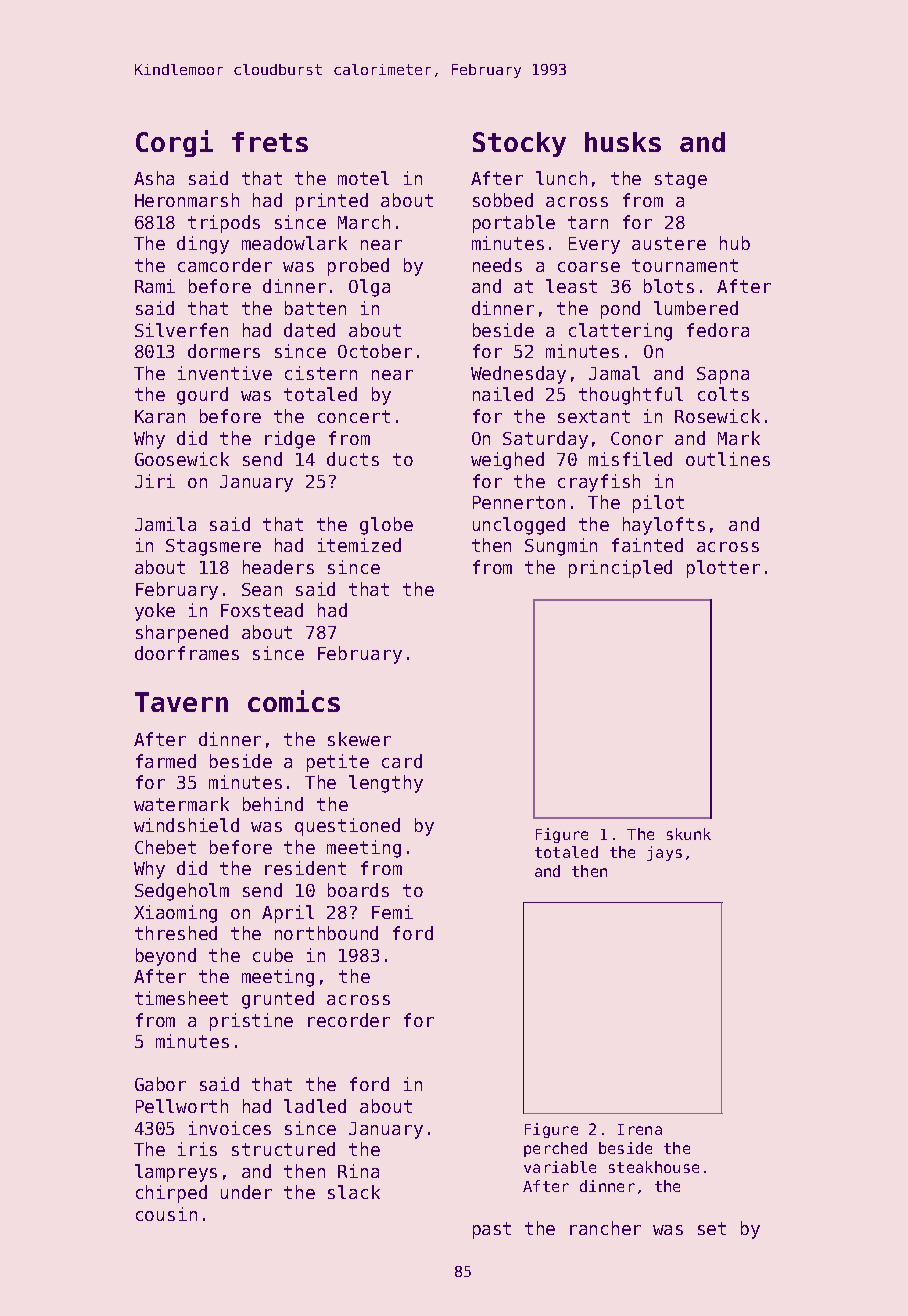 This screenshot has height=1316, width=908. What do you see at coordinates (349, 1020) in the screenshot?
I see `recorder` at bounding box center [349, 1020].
